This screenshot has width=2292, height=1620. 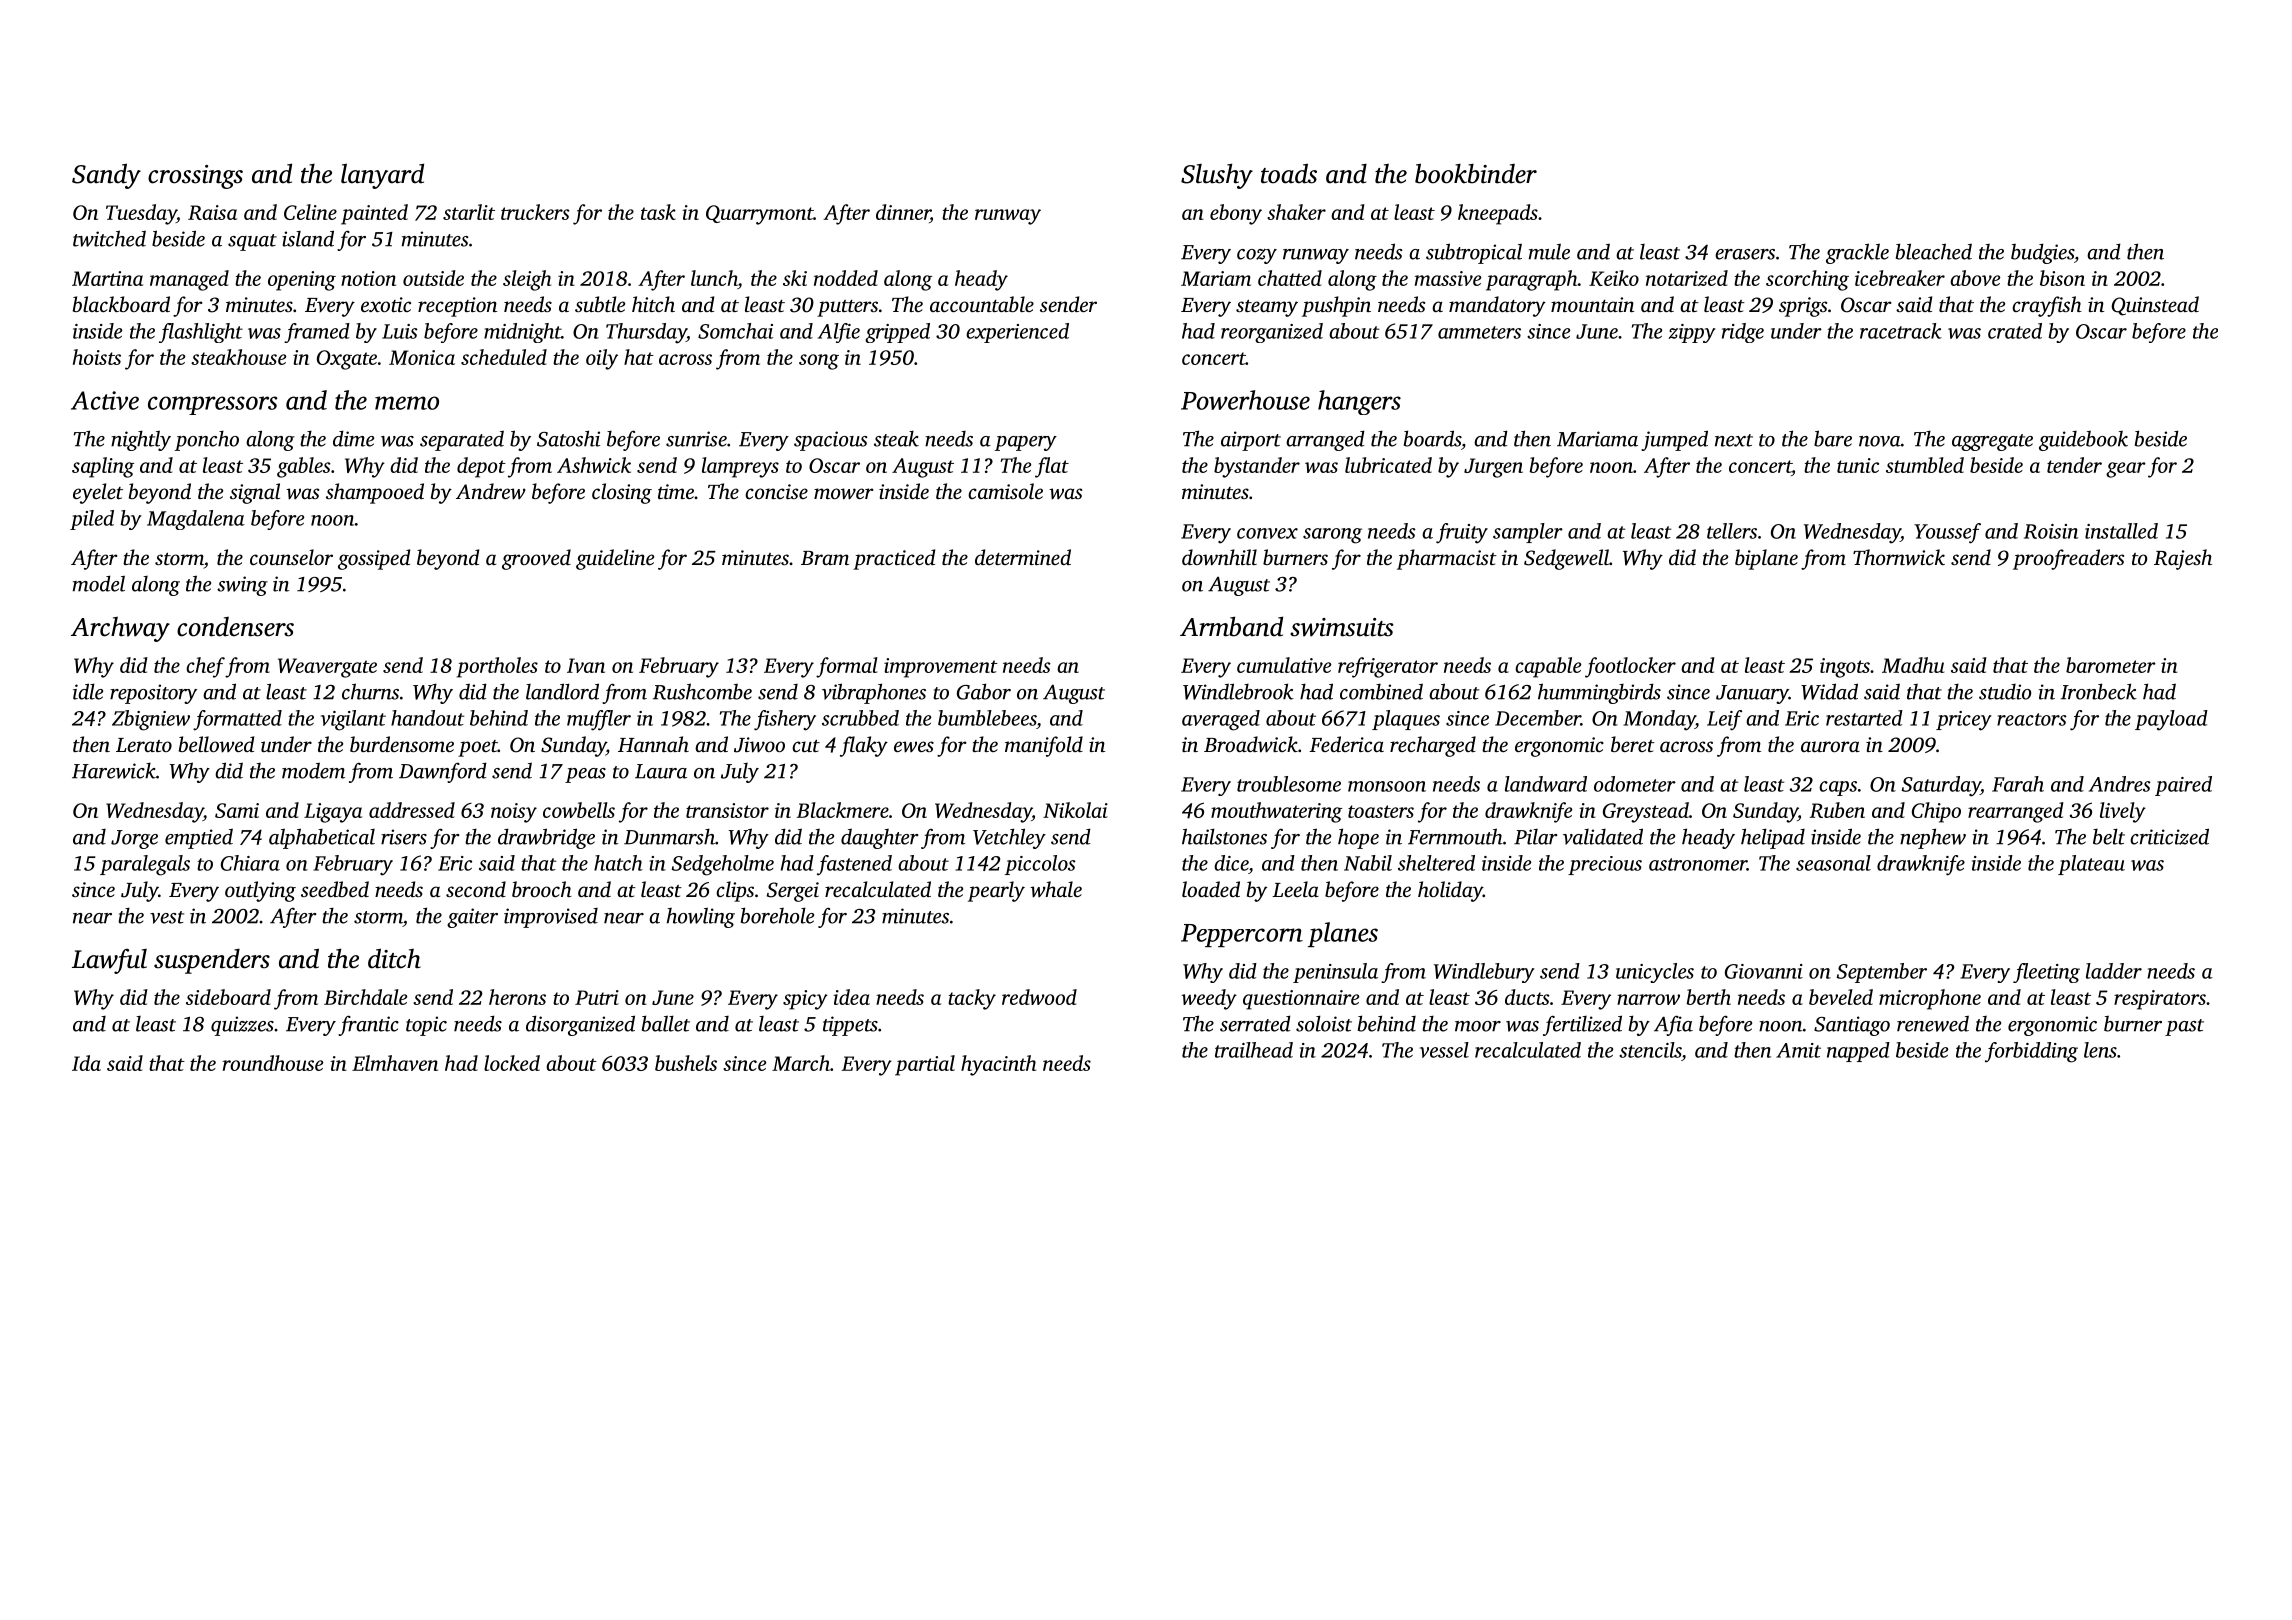 What do you see at coordinates (602, 359) in the screenshot?
I see `oily` at bounding box center [602, 359].
